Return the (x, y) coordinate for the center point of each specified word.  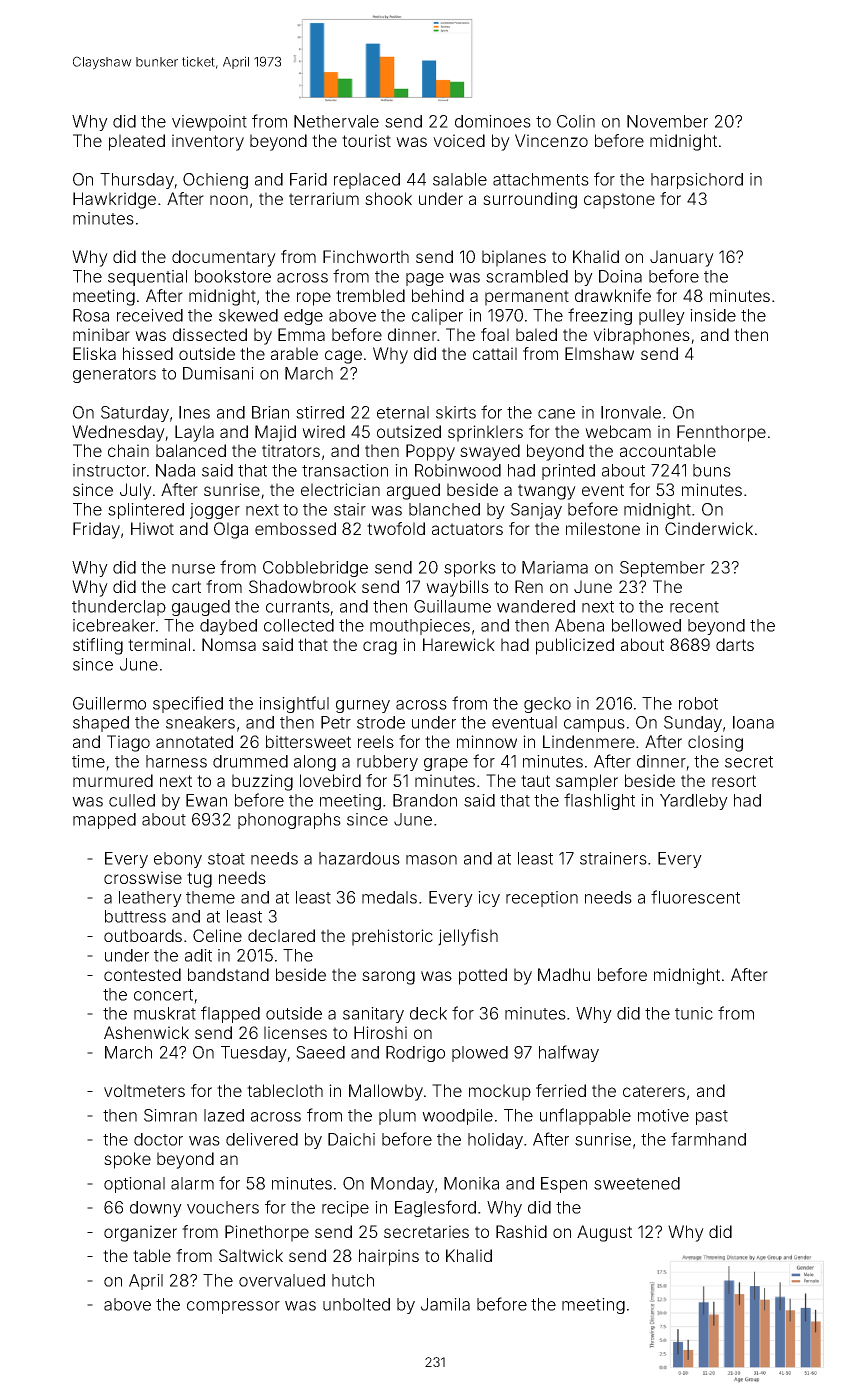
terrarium (324, 198)
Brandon (425, 800)
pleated (137, 142)
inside (713, 315)
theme (210, 897)
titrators (291, 450)
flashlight (599, 801)
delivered (262, 1139)
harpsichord (697, 181)
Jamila (445, 1304)
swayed (490, 452)
